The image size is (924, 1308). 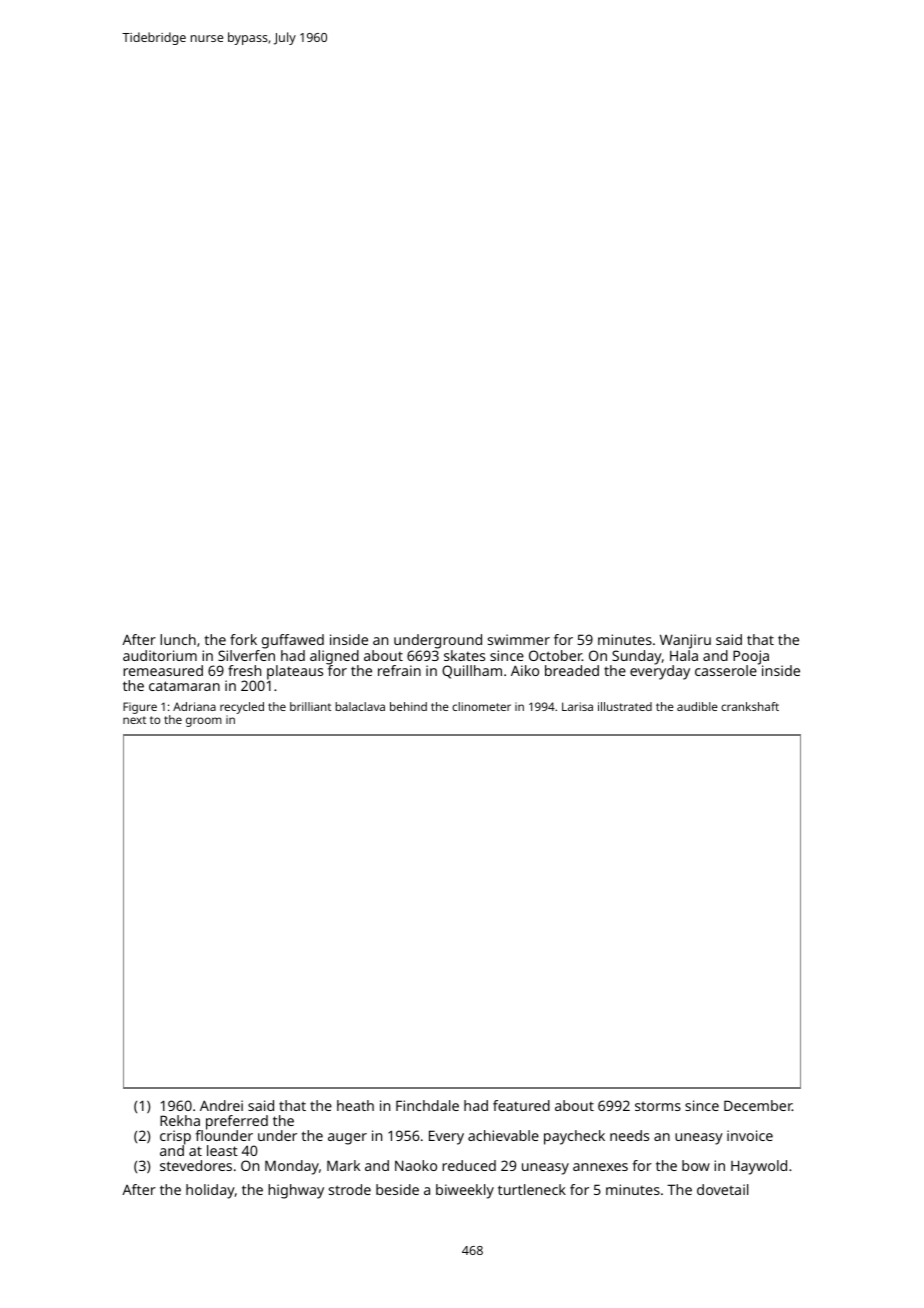 What do you see at coordinates (243, 639) in the screenshot?
I see `fork` at bounding box center [243, 639].
